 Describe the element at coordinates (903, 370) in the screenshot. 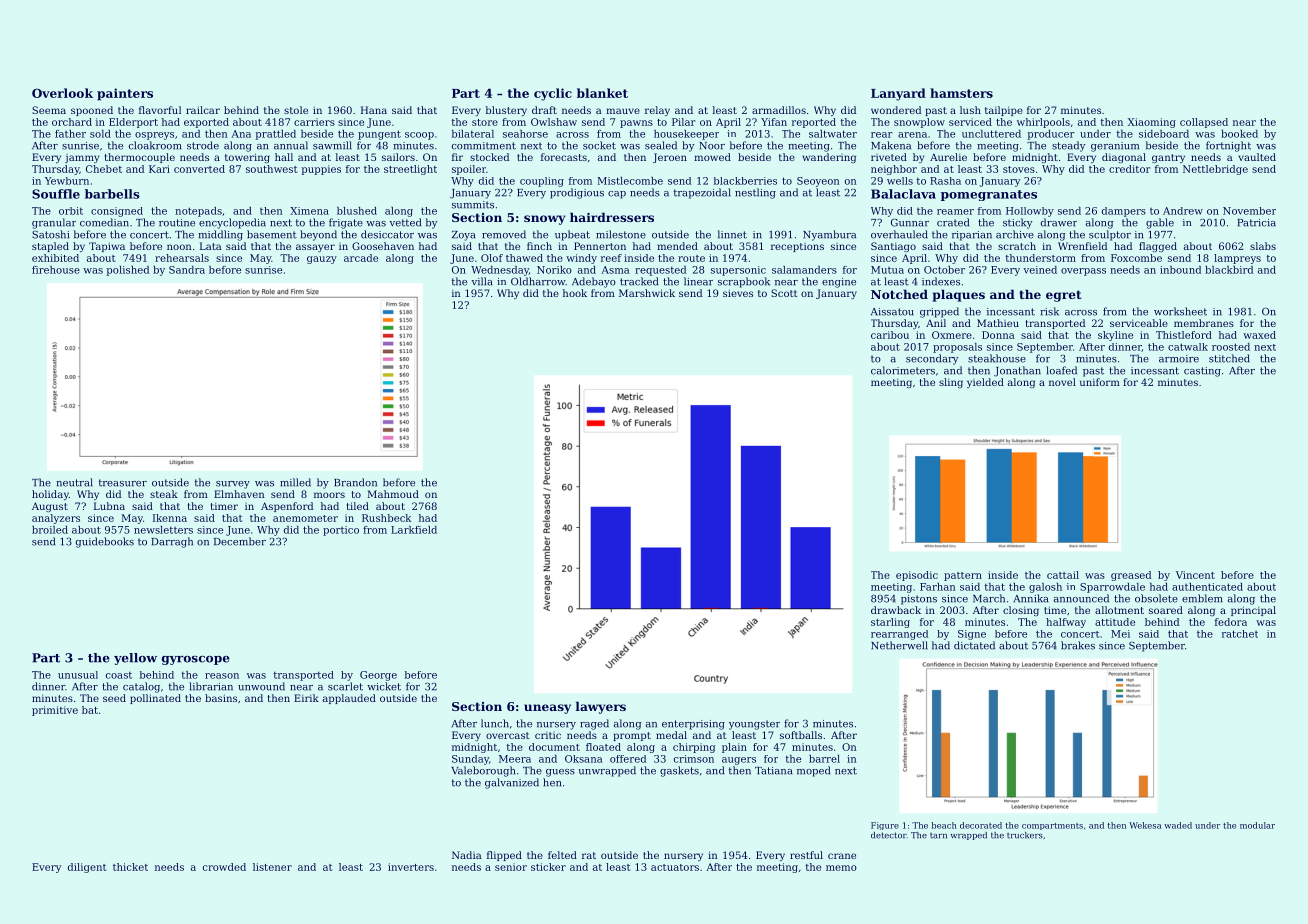

I see `calorimeters` at that location.
